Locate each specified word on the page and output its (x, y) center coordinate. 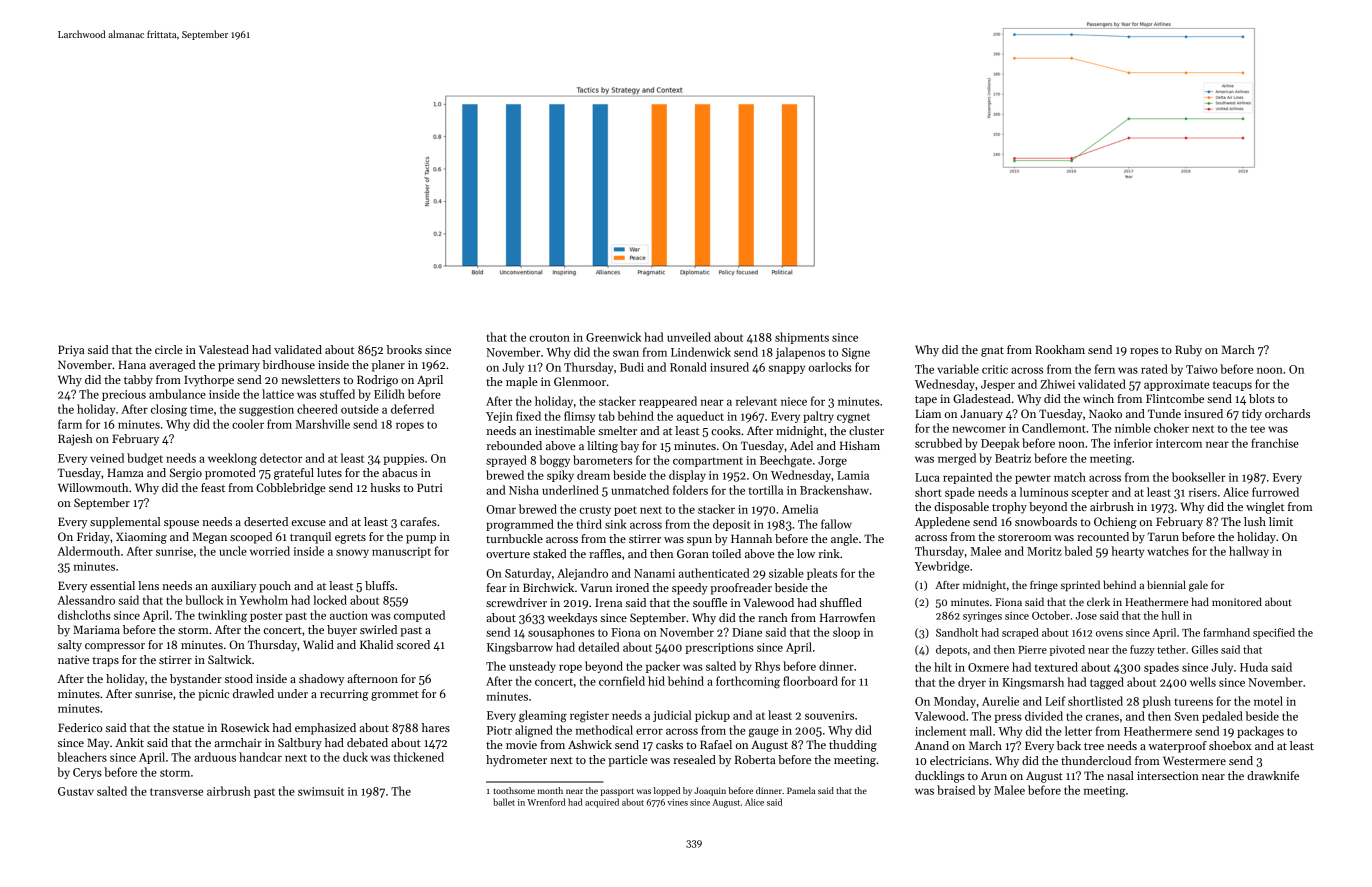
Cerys (87, 773)
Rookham (1060, 349)
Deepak (1000, 444)
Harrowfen (847, 617)
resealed (694, 759)
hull (1170, 615)
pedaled (1222, 717)
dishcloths (84, 615)
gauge (764, 733)
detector (281, 458)
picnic (213, 695)
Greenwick (613, 337)
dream (593, 475)
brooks (404, 349)
